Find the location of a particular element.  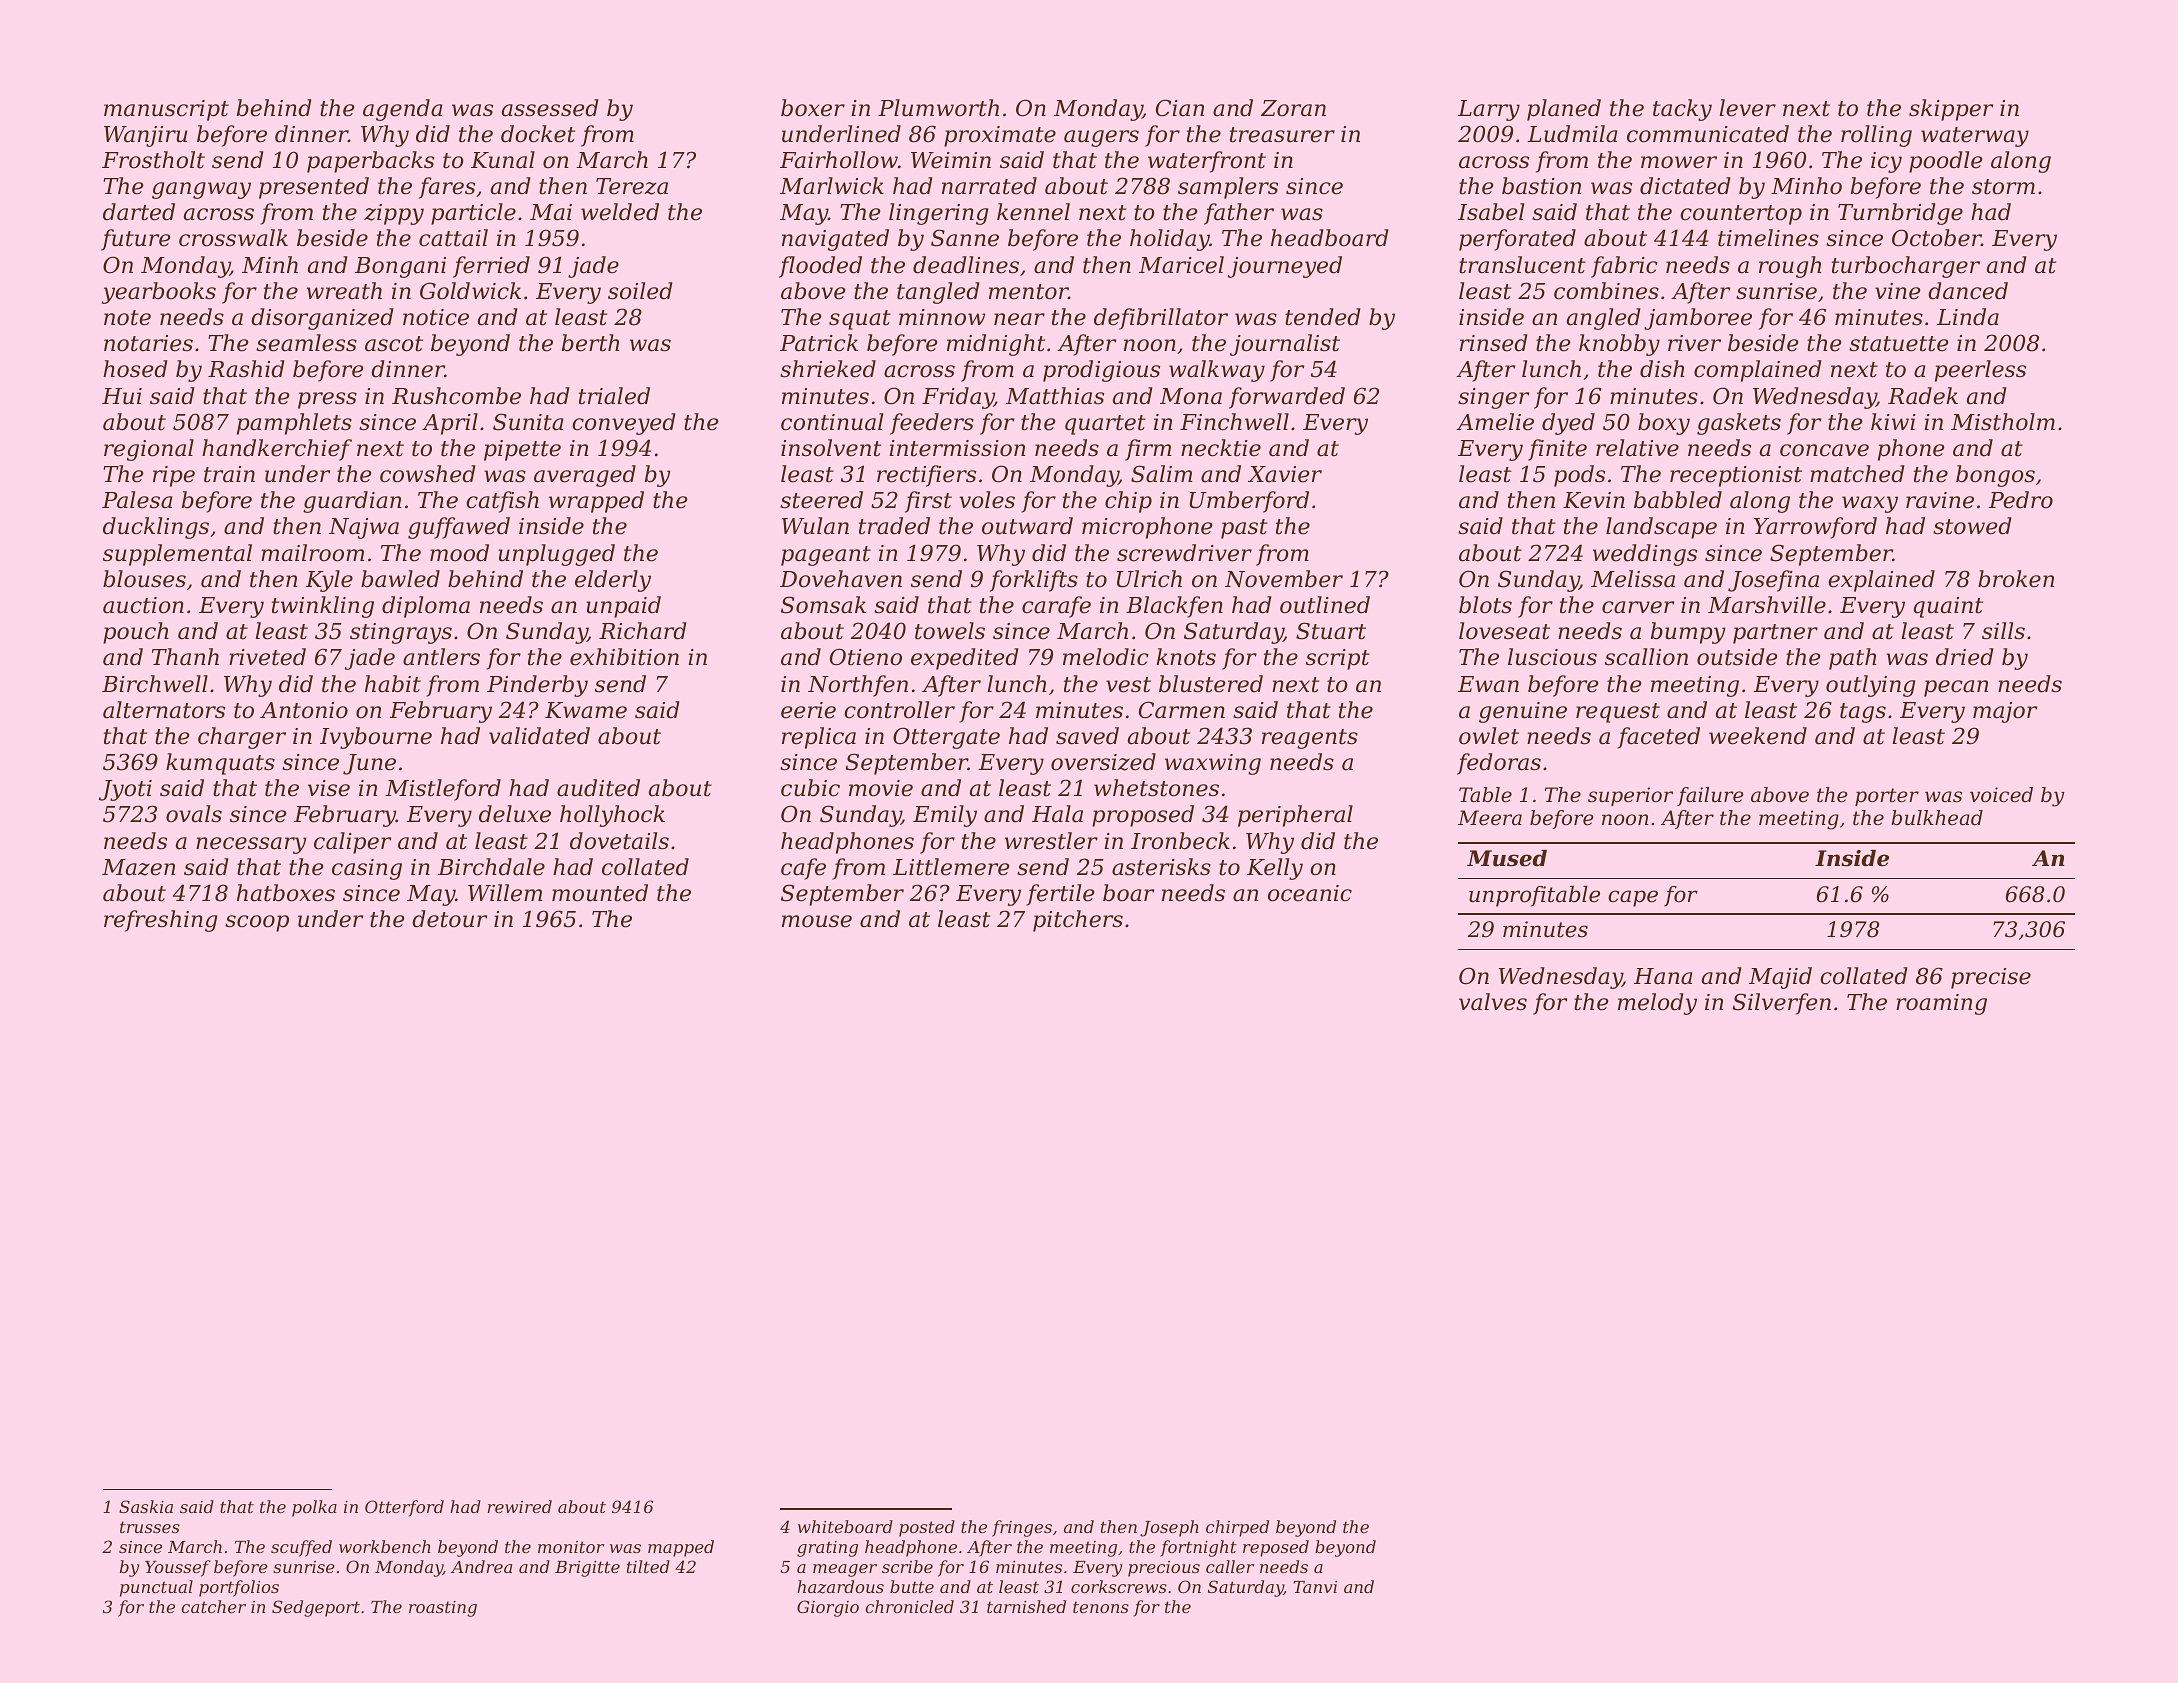

mouse is located at coordinates (817, 921).
